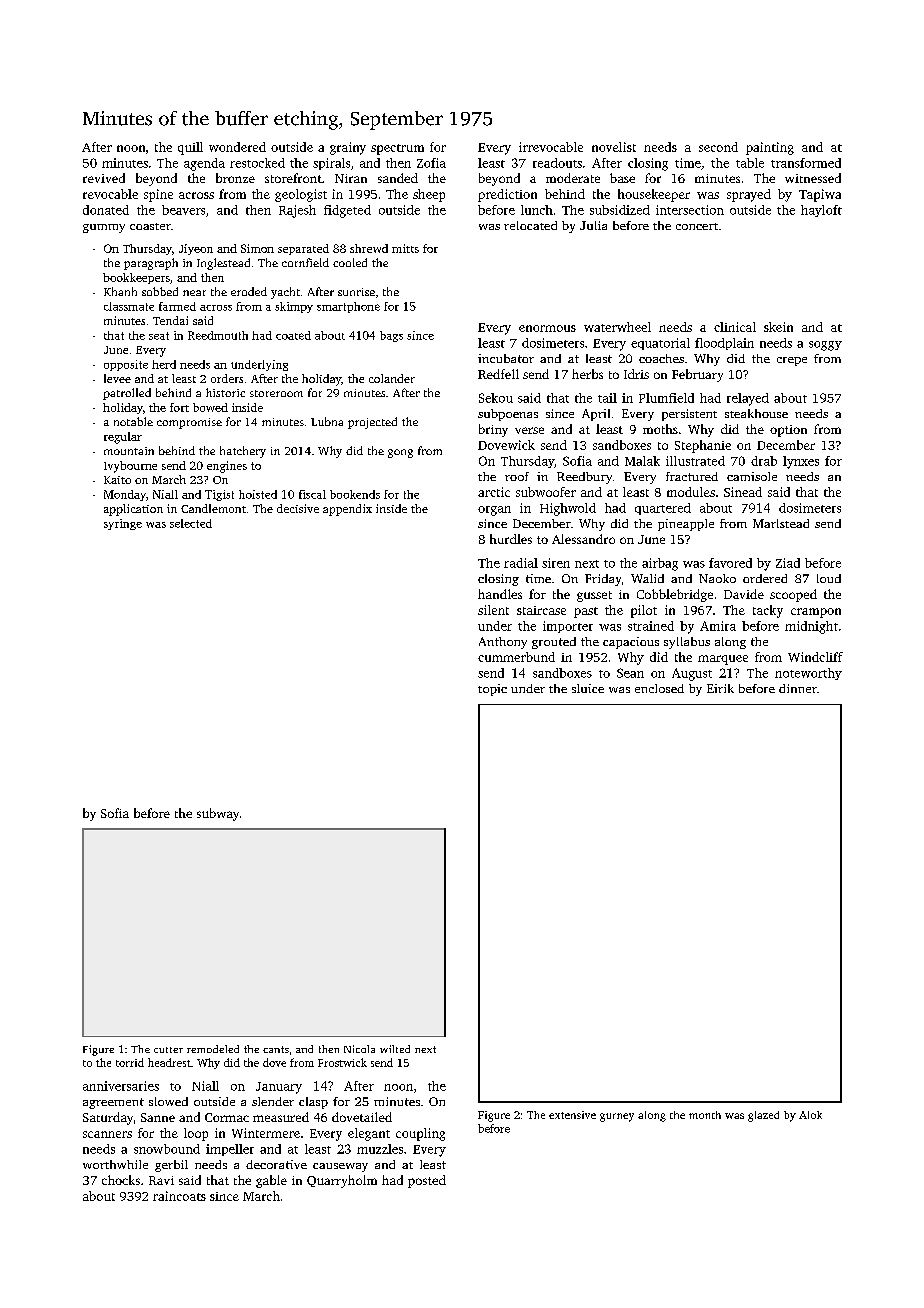 This document has width=924, height=1308. Describe the element at coordinates (547, 328) in the document. I see `enormous` at that location.
